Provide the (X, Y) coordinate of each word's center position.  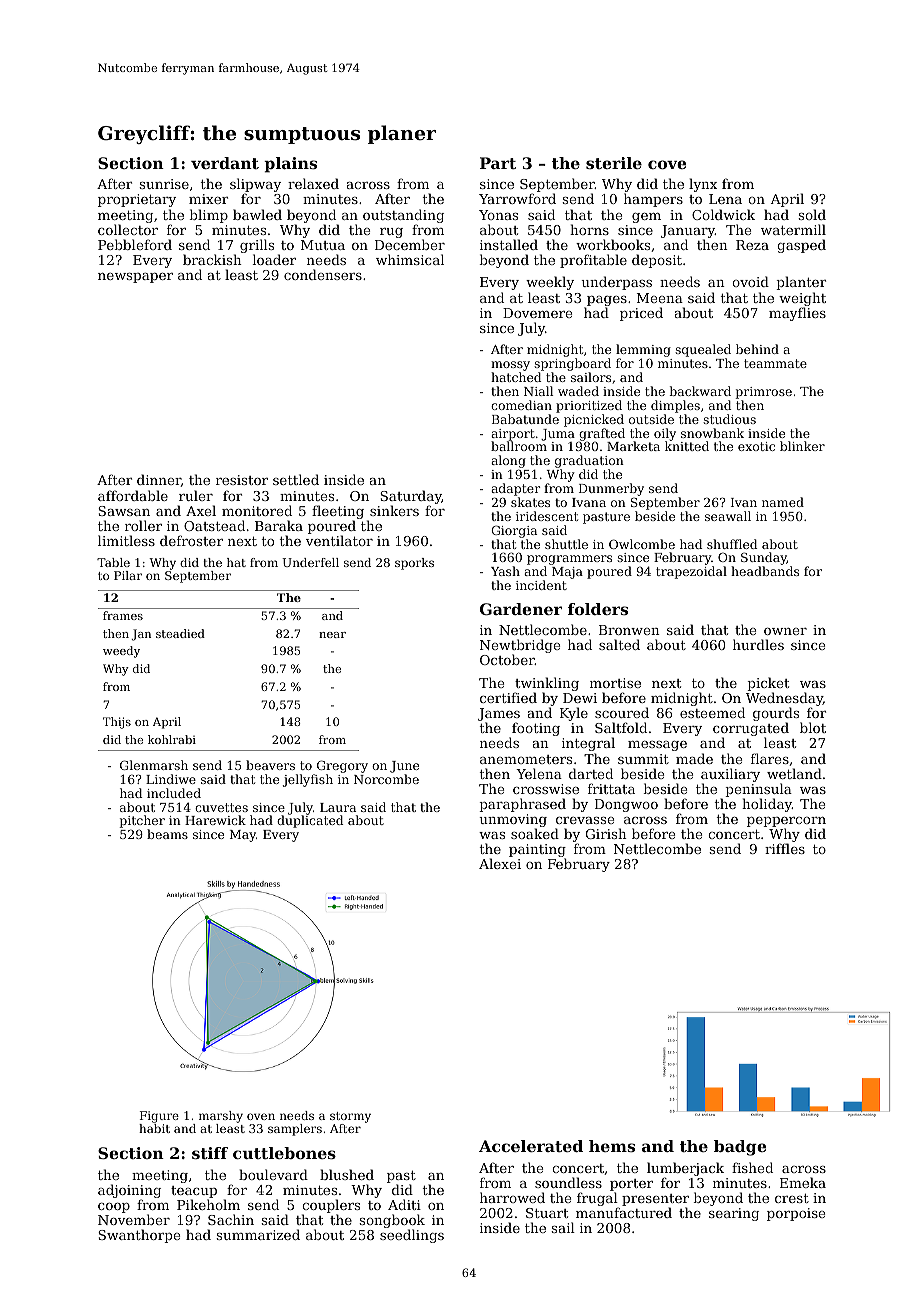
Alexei (500, 863)
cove (667, 164)
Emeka (803, 1182)
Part (498, 163)
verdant (225, 163)
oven (261, 1116)
